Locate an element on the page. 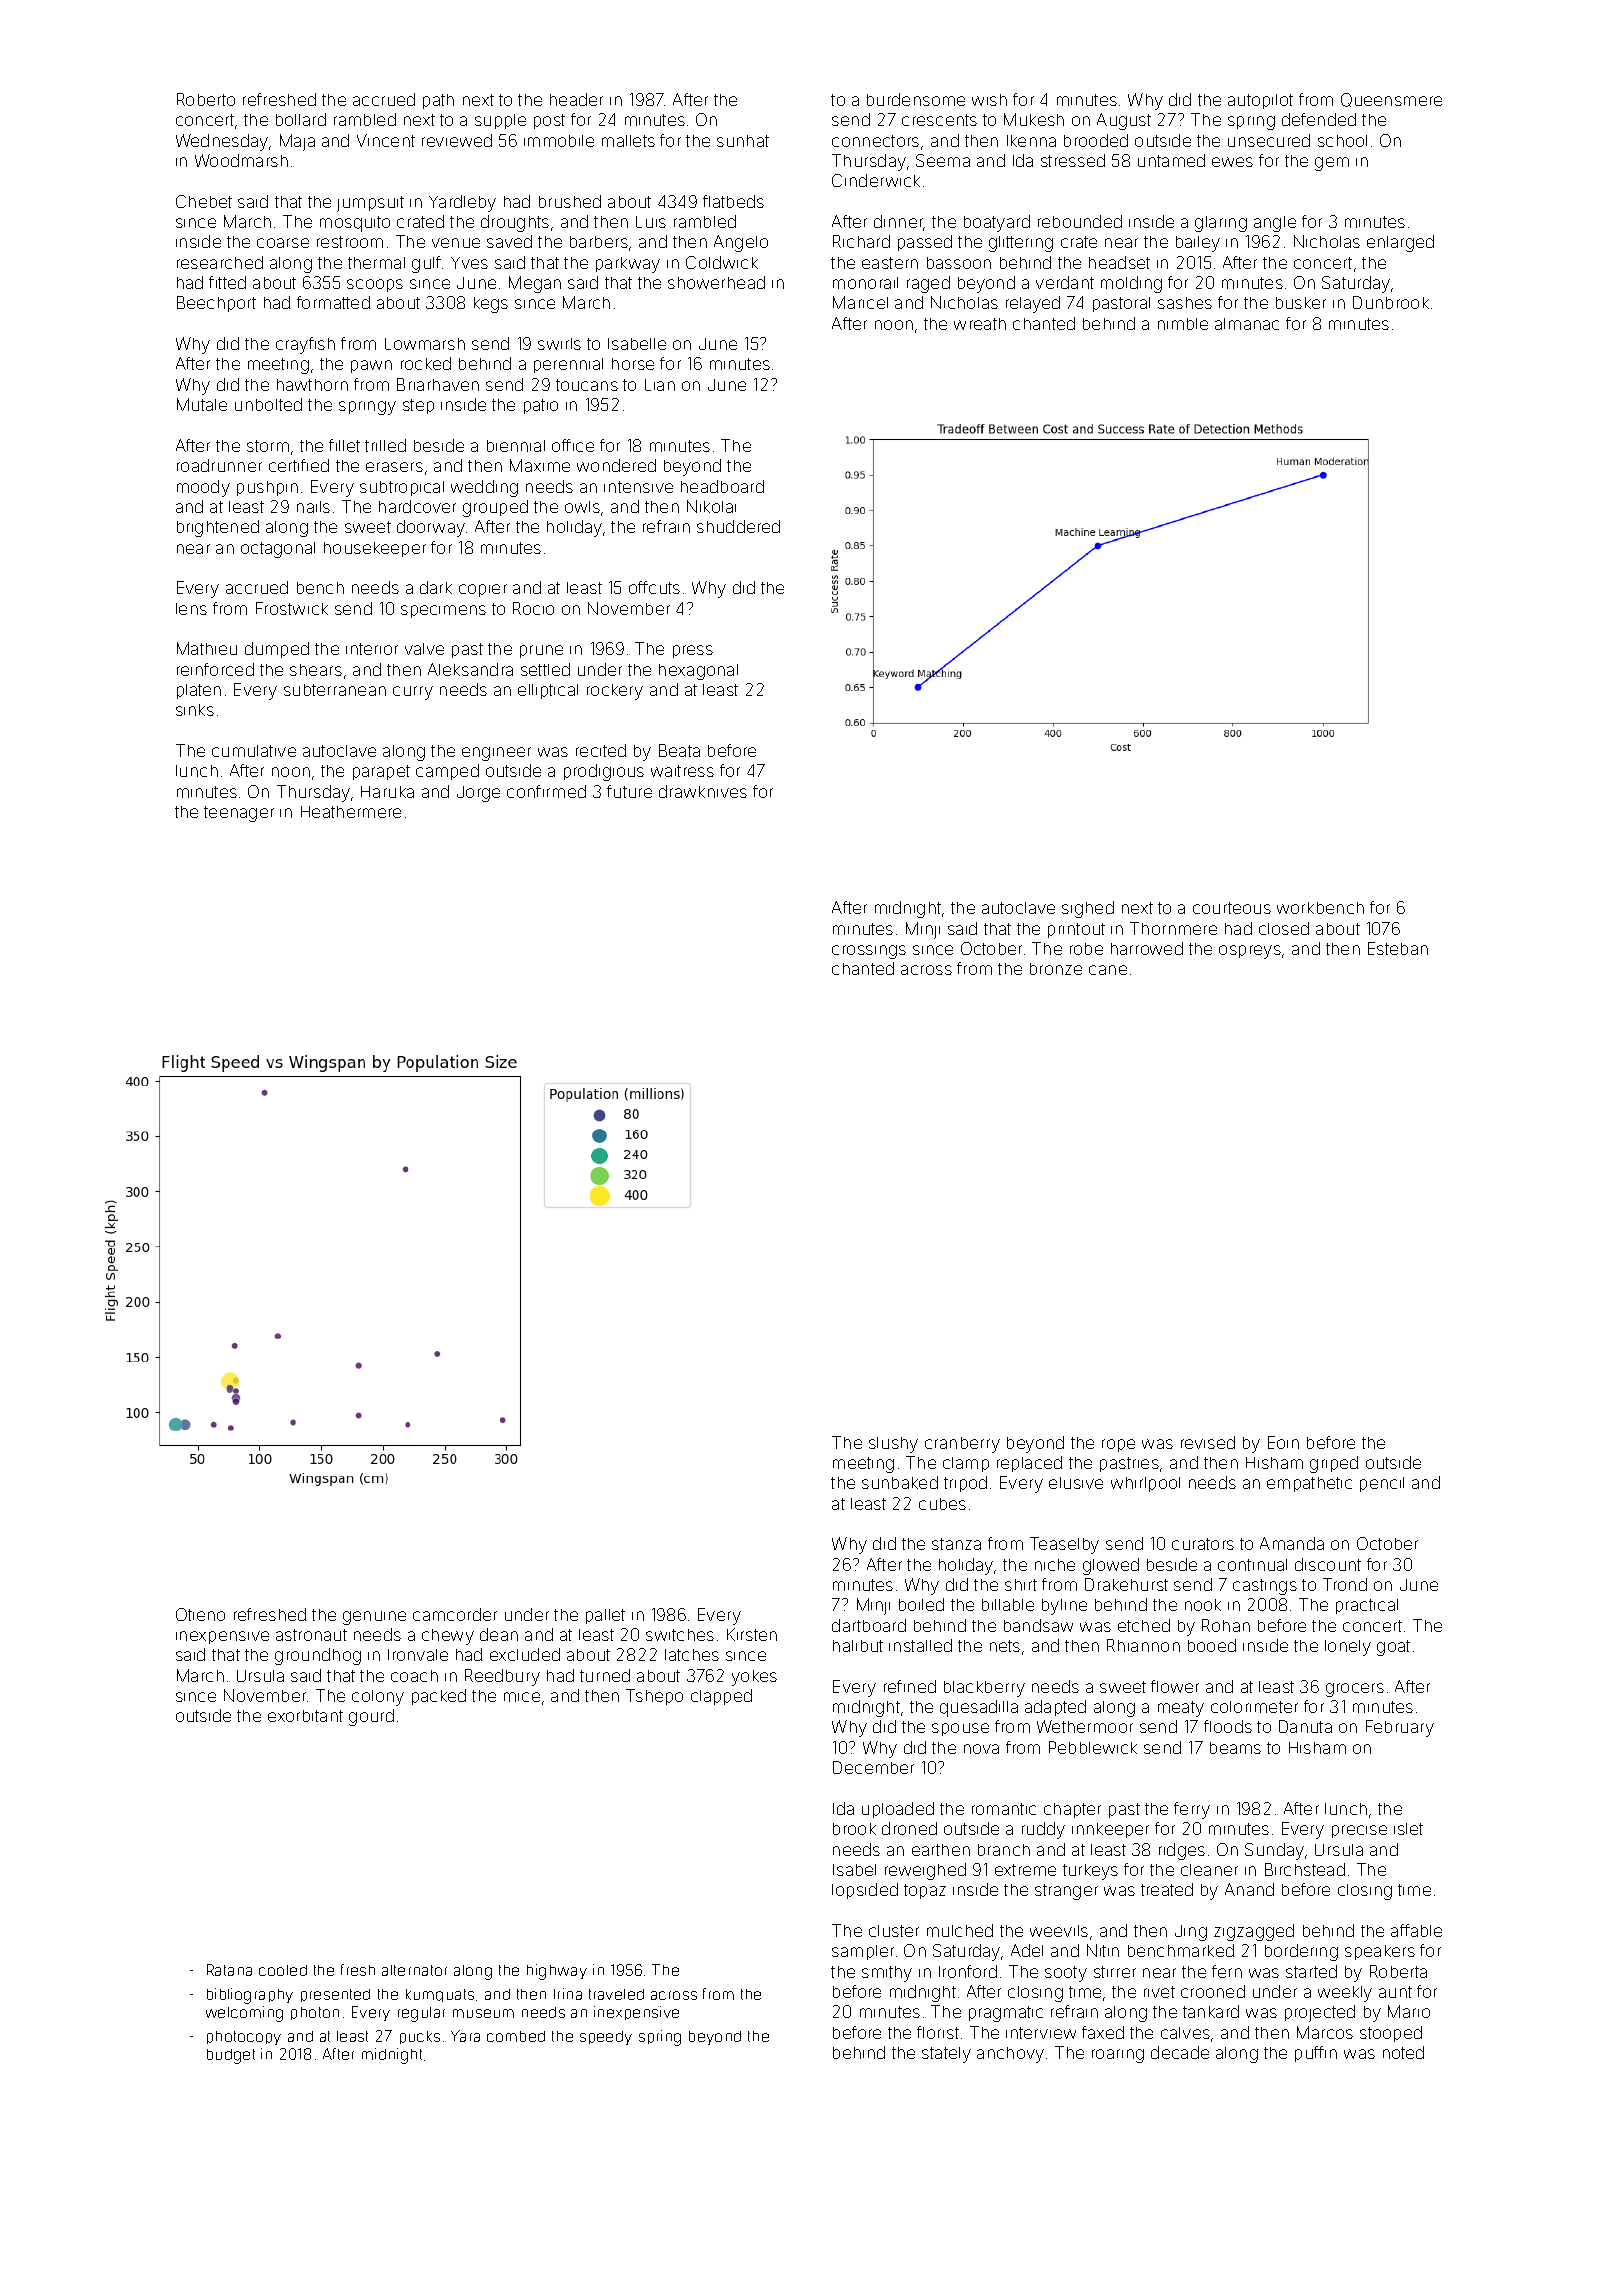 This document has width=1620, height=2292. Kirsten is located at coordinates (752, 1634).
